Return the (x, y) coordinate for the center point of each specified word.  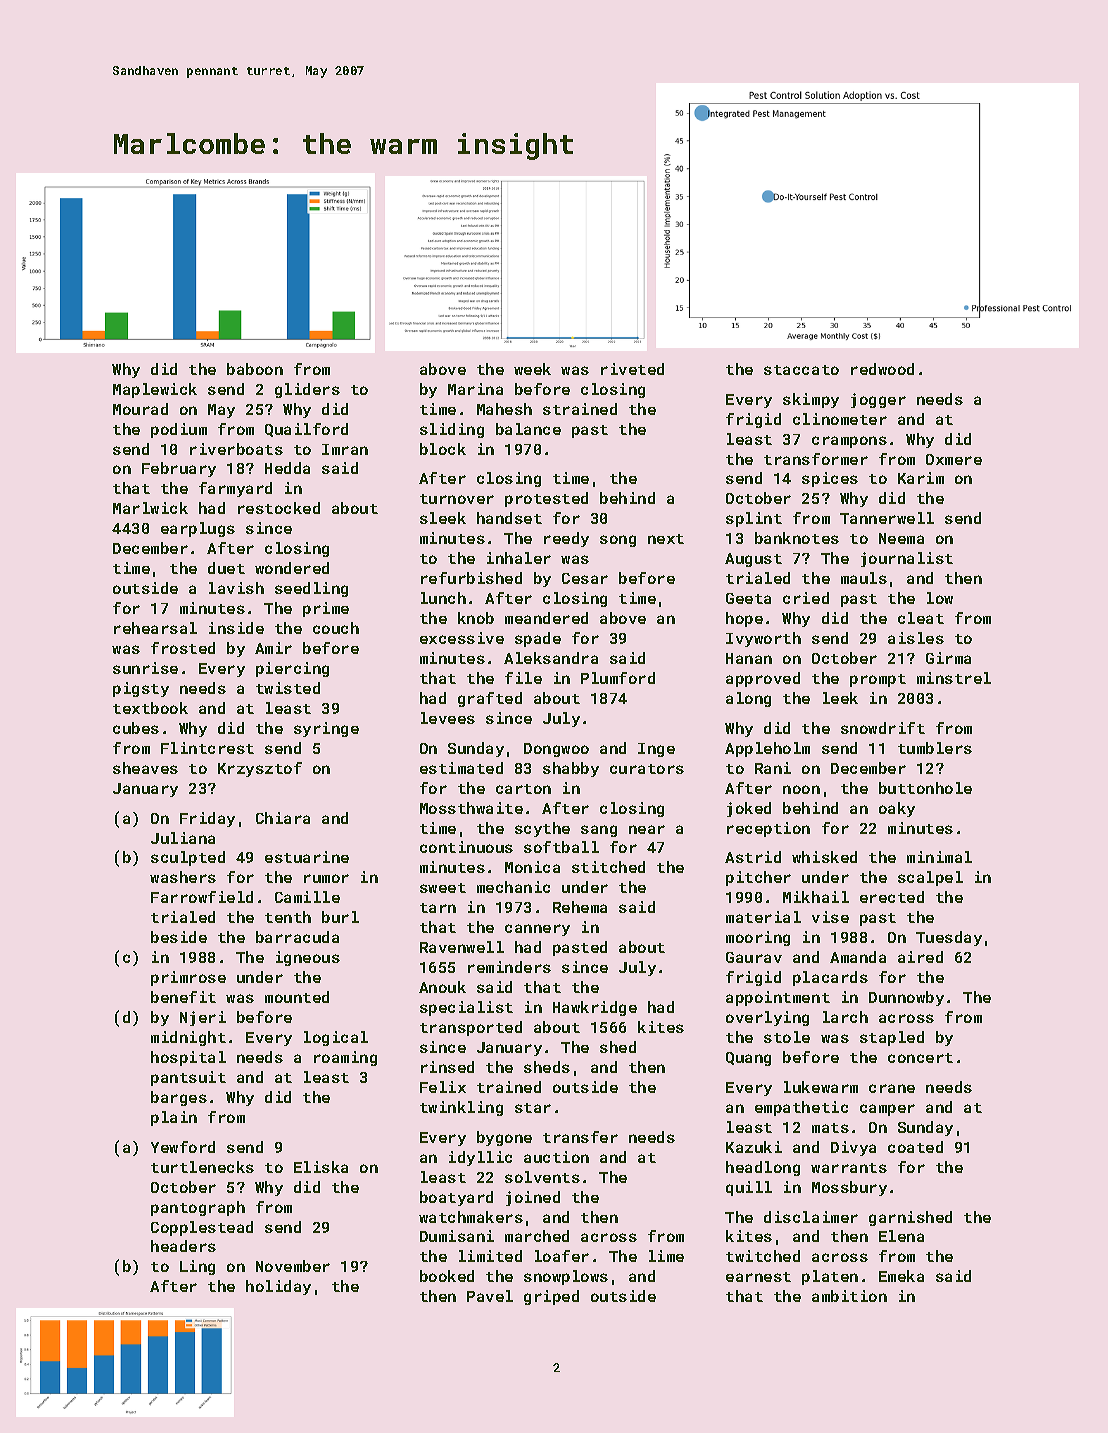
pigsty (141, 689)
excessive (462, 638)
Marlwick (150, 508)
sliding (452, 430)
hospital (188, 1058)
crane (892, 1088)
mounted (297, 997)
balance (528, 429)
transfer (580, 1137)
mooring (758, 938)
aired (920, 957)
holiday (278, 1287)
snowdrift (883, 728)
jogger (878, 400)
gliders (307, 390)
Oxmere (954, 459)
